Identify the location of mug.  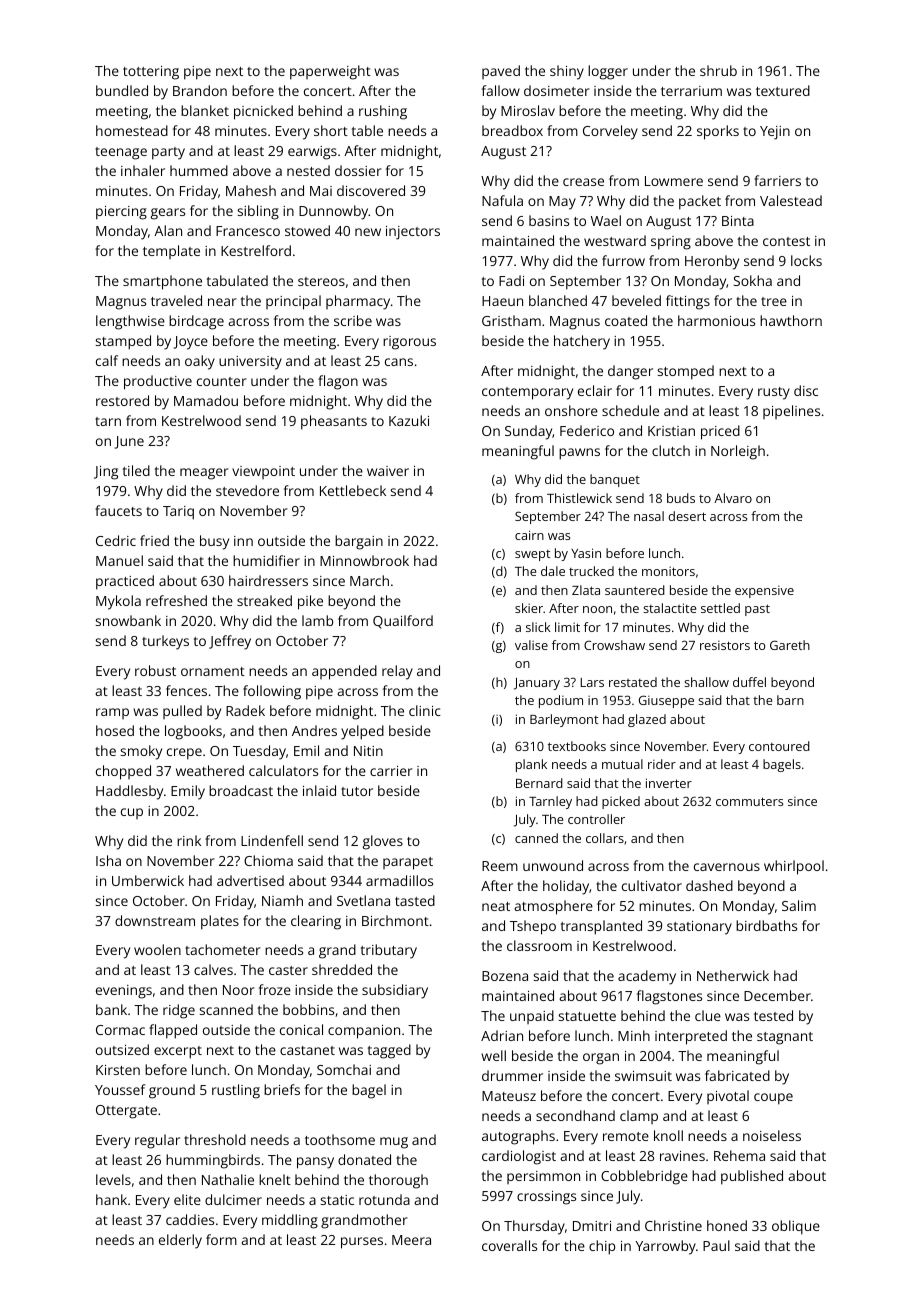
(394, 1143).
